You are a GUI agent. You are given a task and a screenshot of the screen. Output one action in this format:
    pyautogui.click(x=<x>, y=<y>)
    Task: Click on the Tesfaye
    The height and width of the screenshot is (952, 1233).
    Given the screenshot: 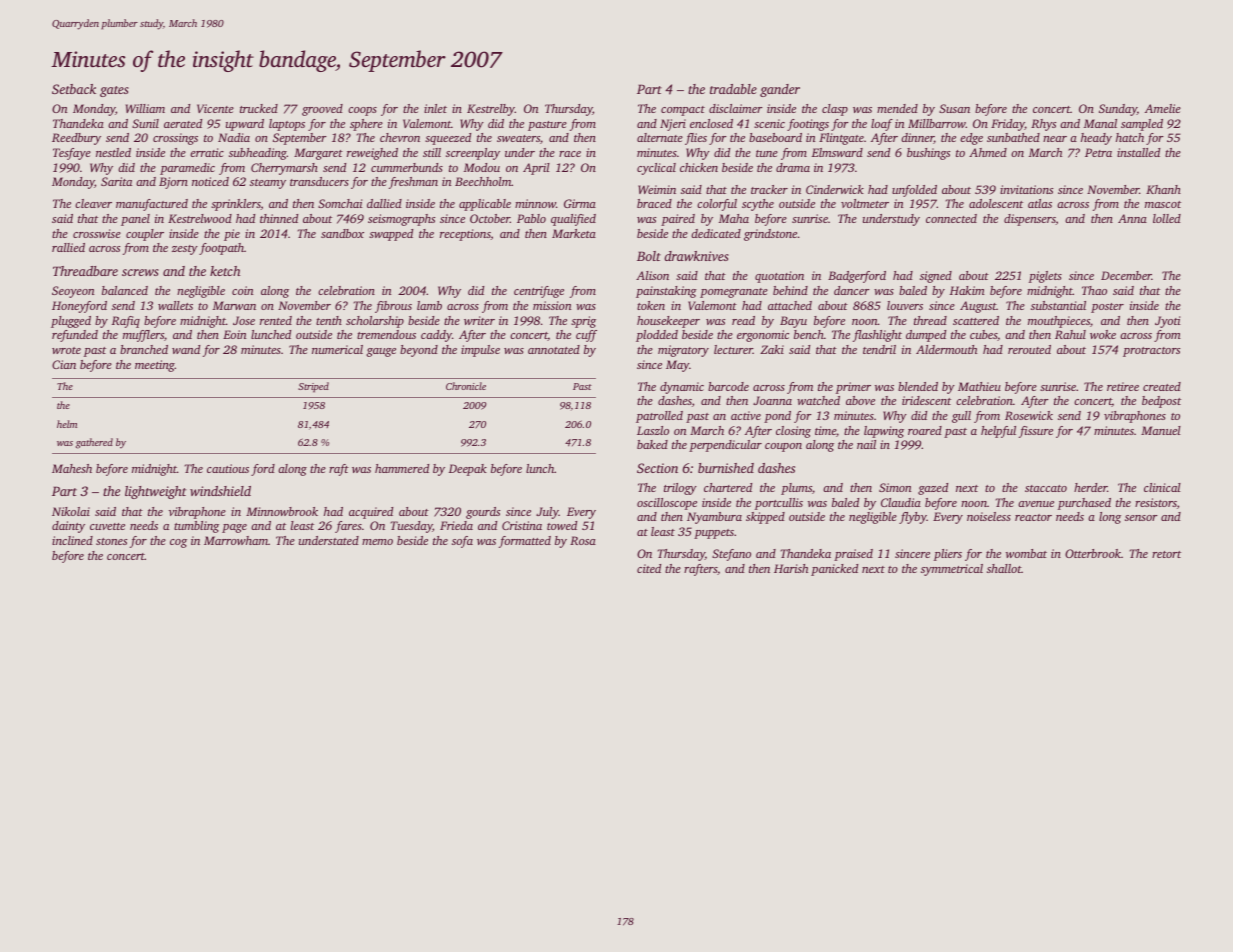 What is the action you would take?
    pyautogui.click(x=72, y=154)
